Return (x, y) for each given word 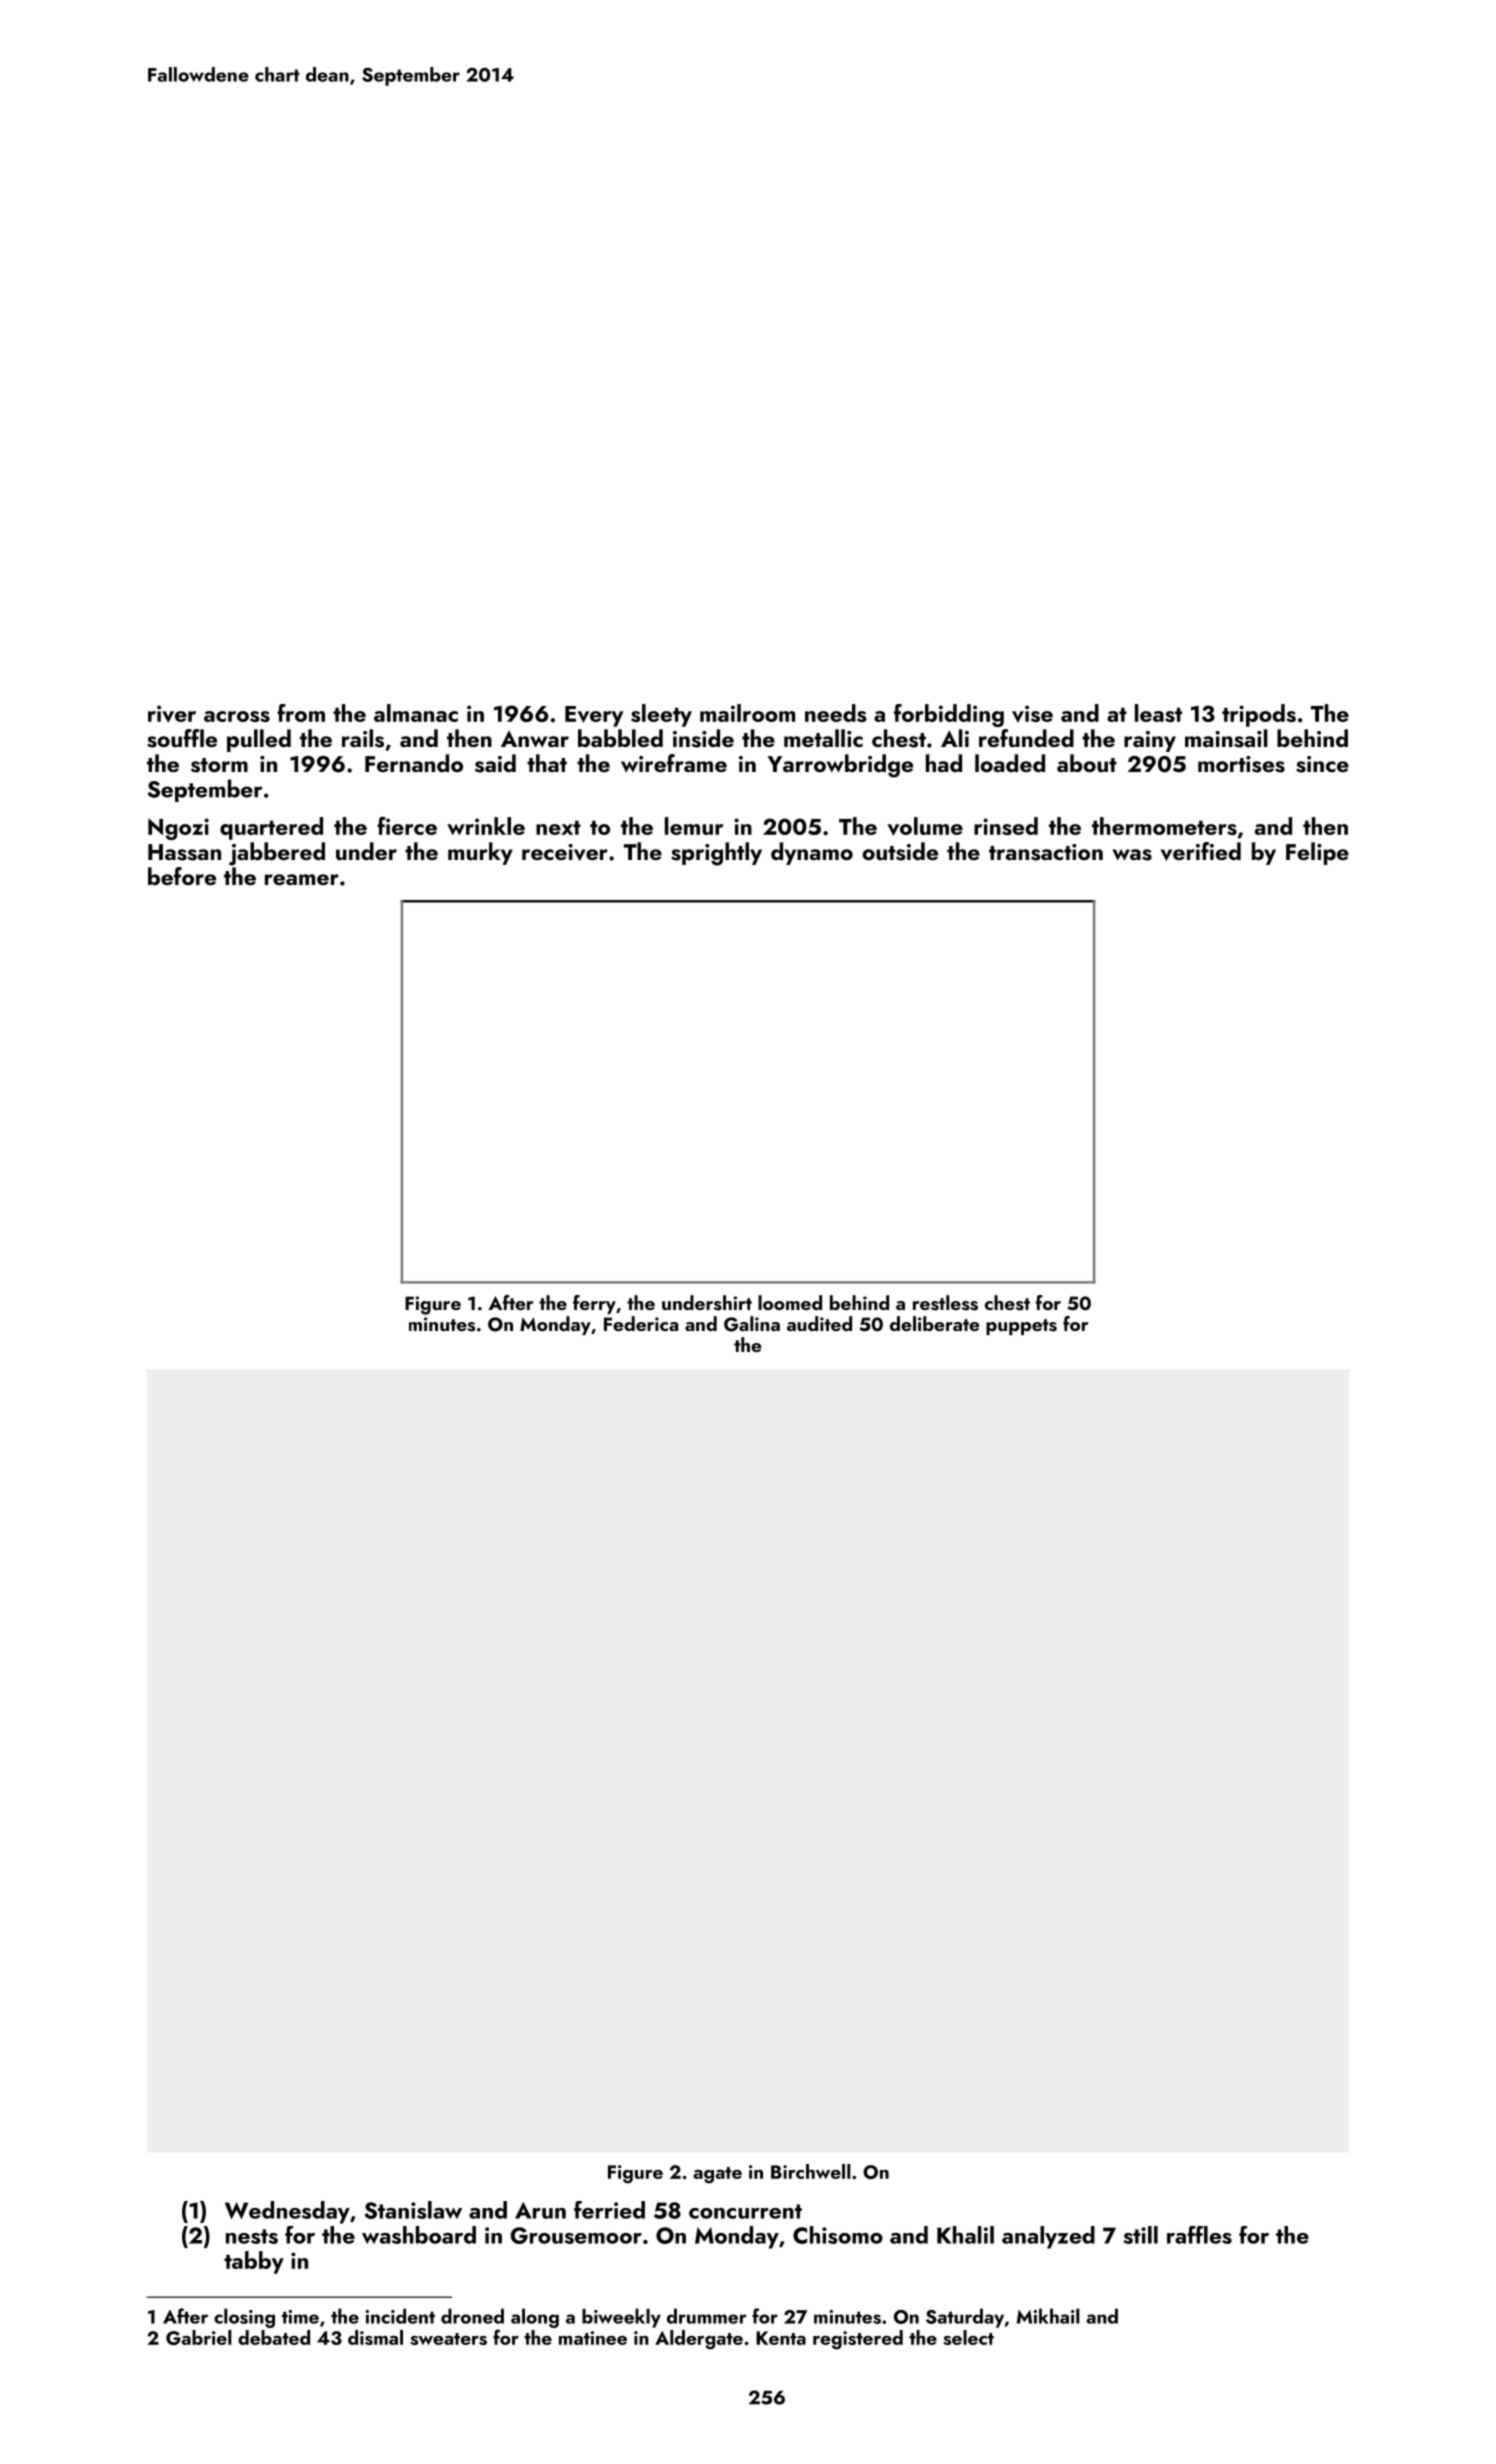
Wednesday (287, 2212)
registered (858, 2340)
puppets (1021, 1327)
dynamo (812, 853)
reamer (302, 879)
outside (900, 851)
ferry (594, 1304)
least (1158, 713)
